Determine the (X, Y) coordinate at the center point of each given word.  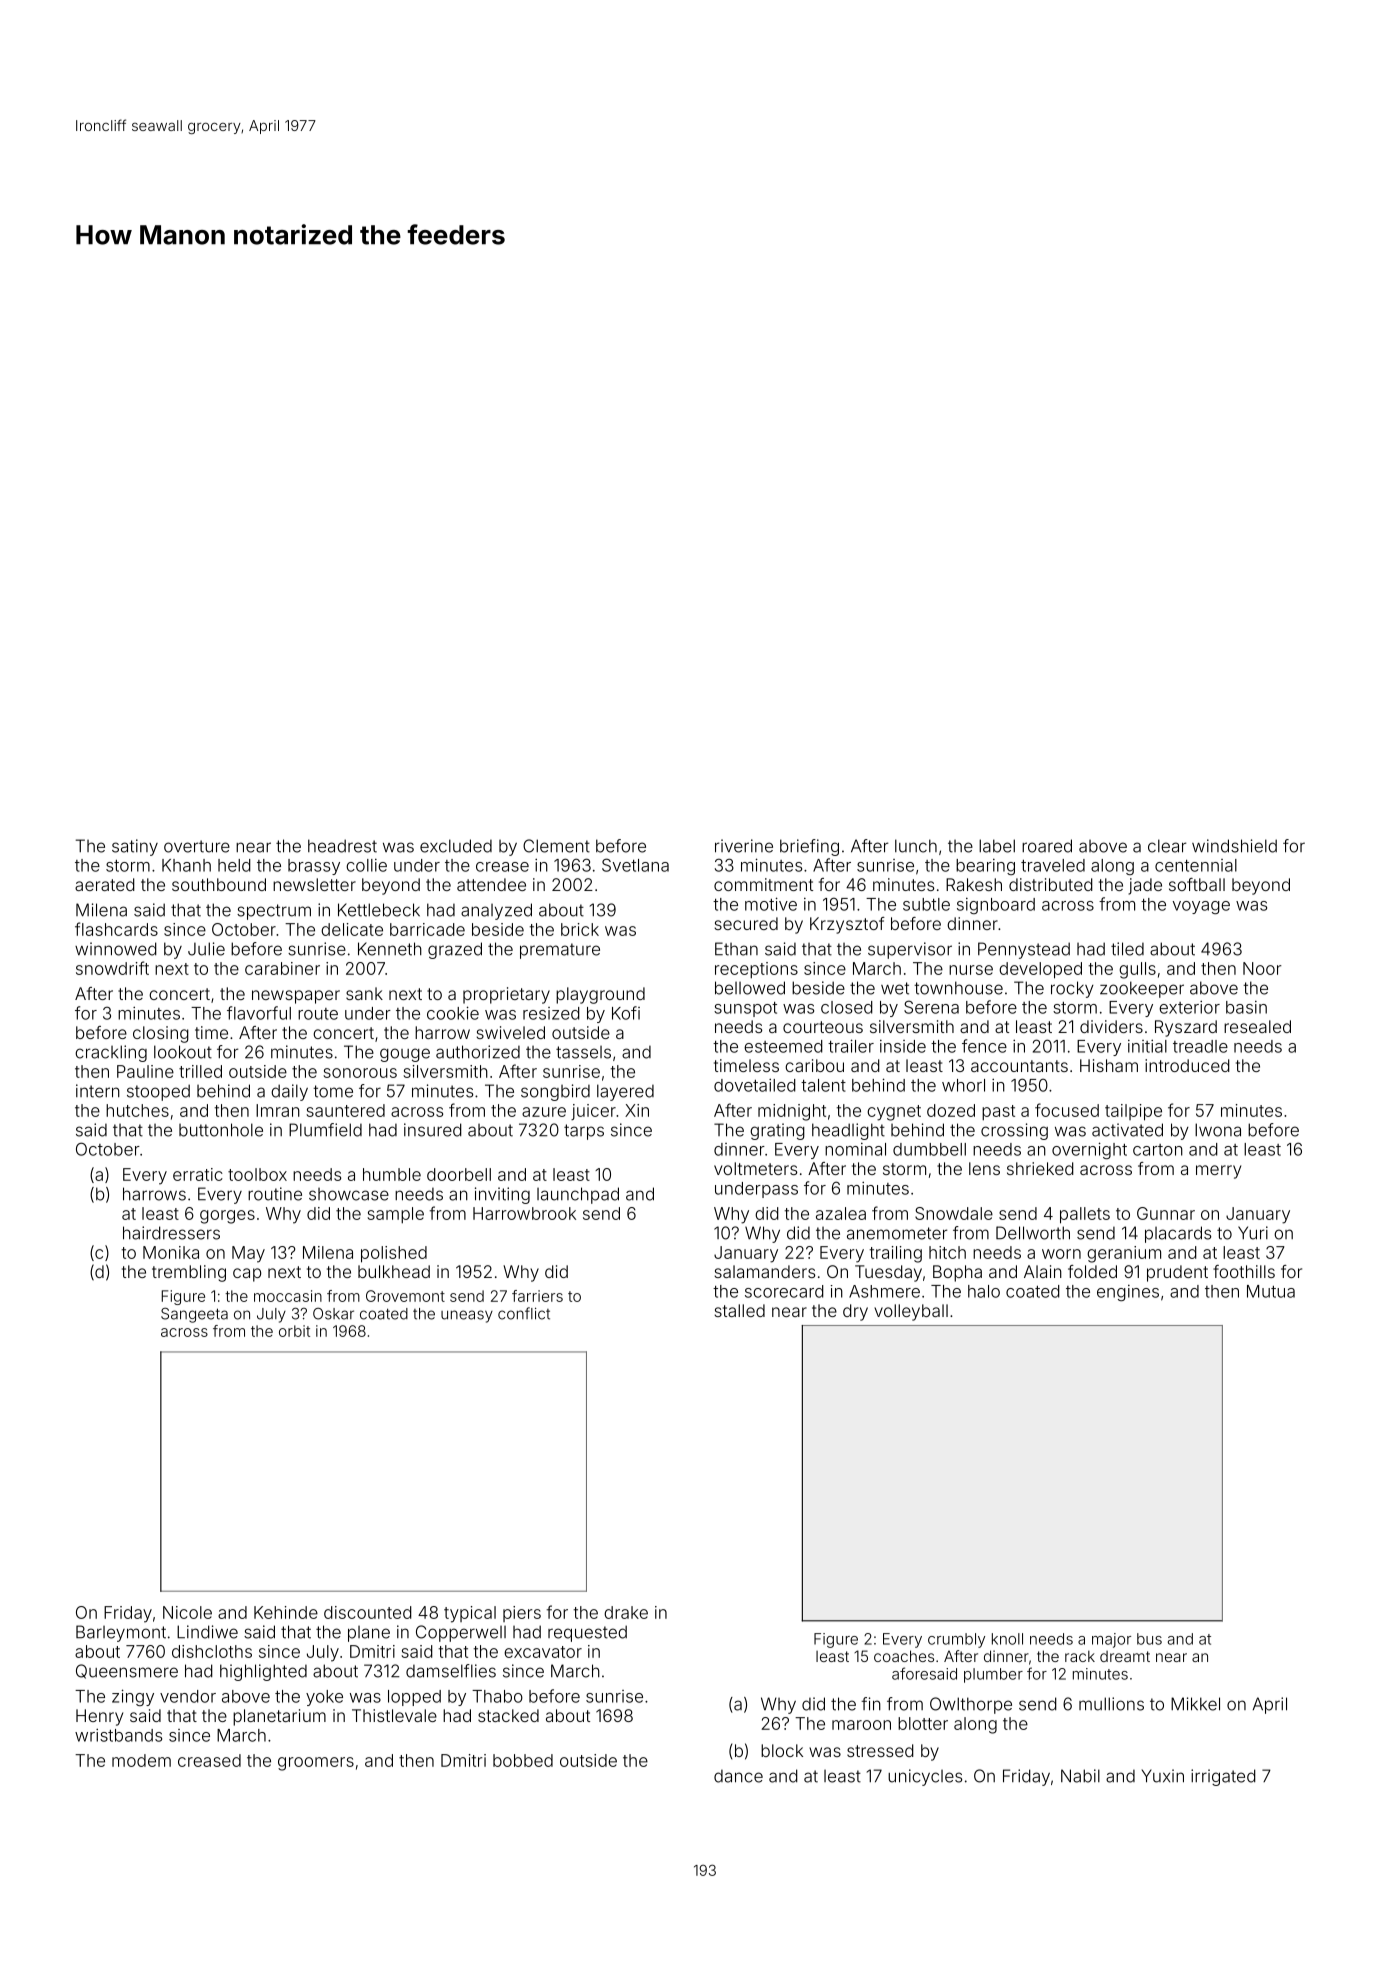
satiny (135, 847)
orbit (294, 1331)
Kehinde (286, 1612)
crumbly (956, 1640)
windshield (1234, 846)
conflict (524, 1313)
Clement (556, 846)
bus (1149, 1639)
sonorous (360, 1073)
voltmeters (755, 1168)
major (1111, 1640)
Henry (99, 1717)
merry (1218, 1172)
